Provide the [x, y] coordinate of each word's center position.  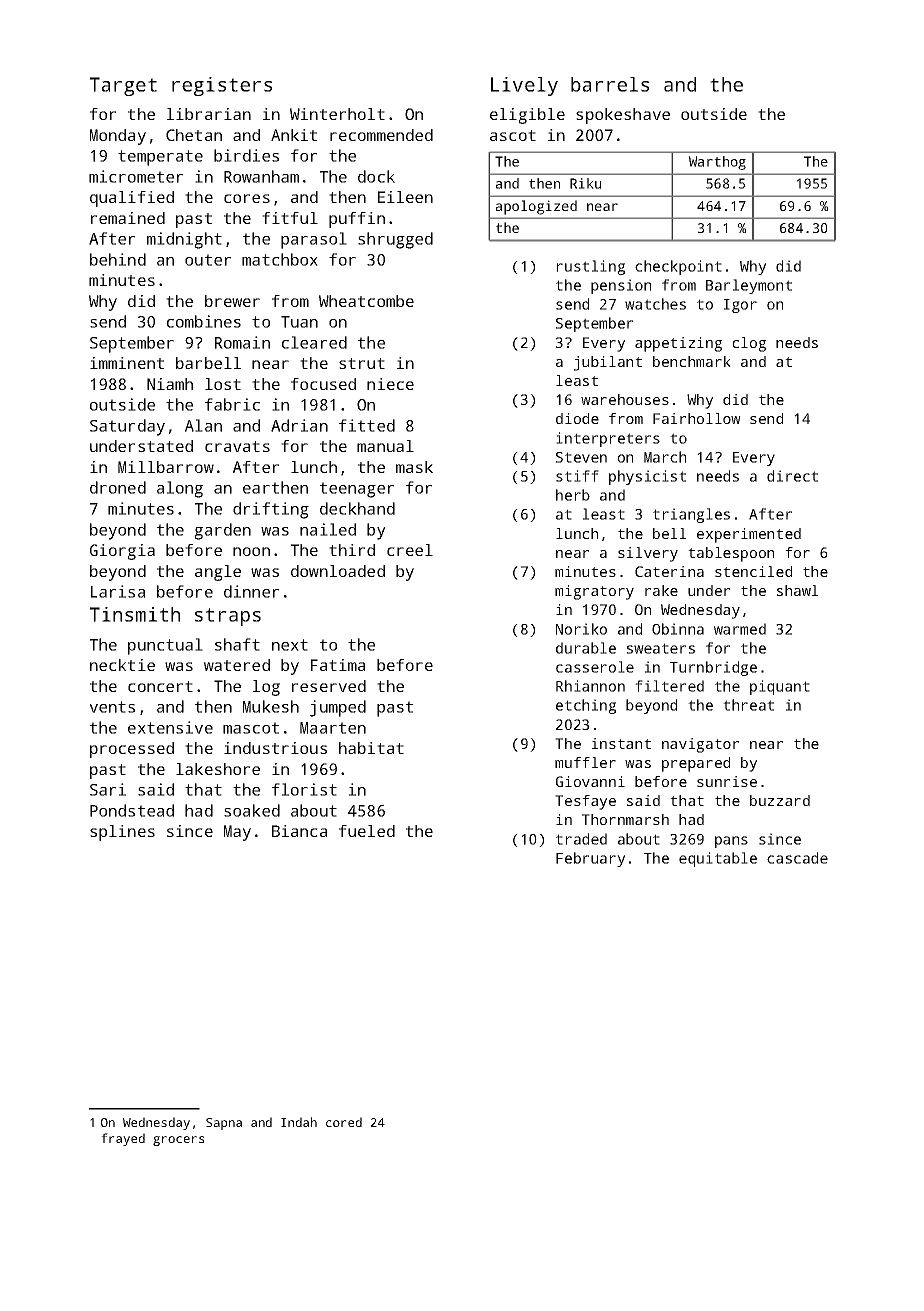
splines [122, 833]
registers [222, 86]
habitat [371, 748]
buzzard [780, 800]
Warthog [717, 163]
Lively [524, 86]
